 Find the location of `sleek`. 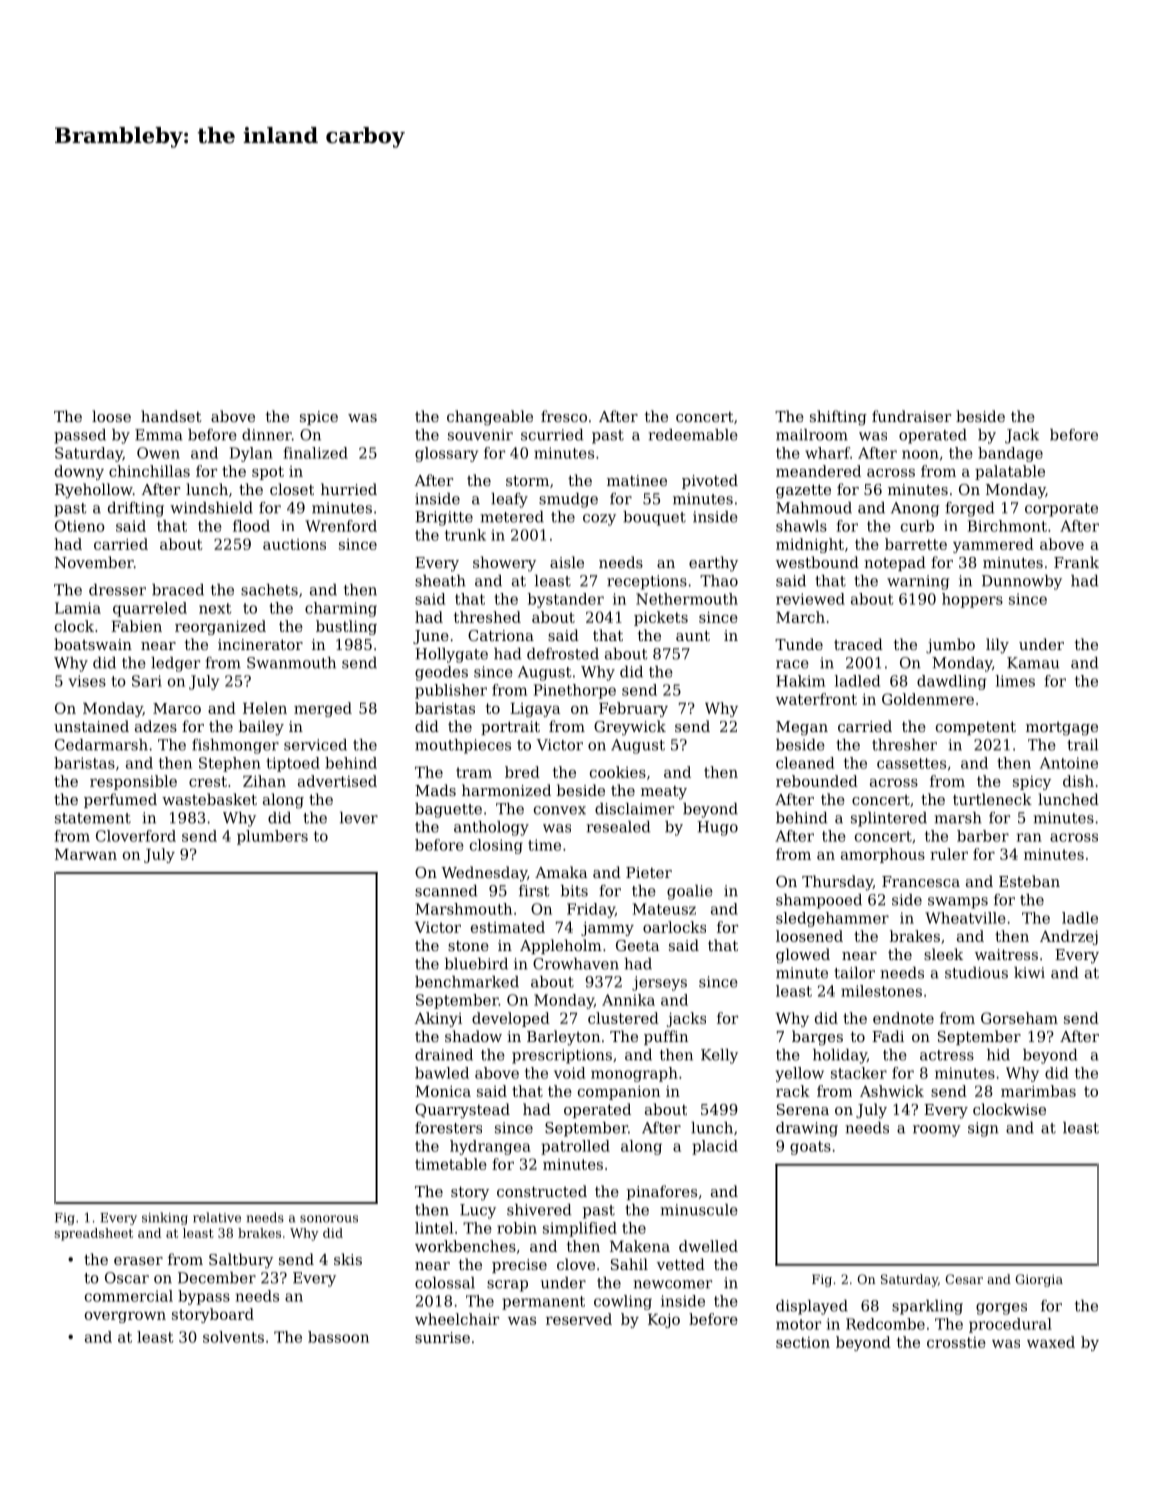

sleek is located at coordinates (943, 954).
